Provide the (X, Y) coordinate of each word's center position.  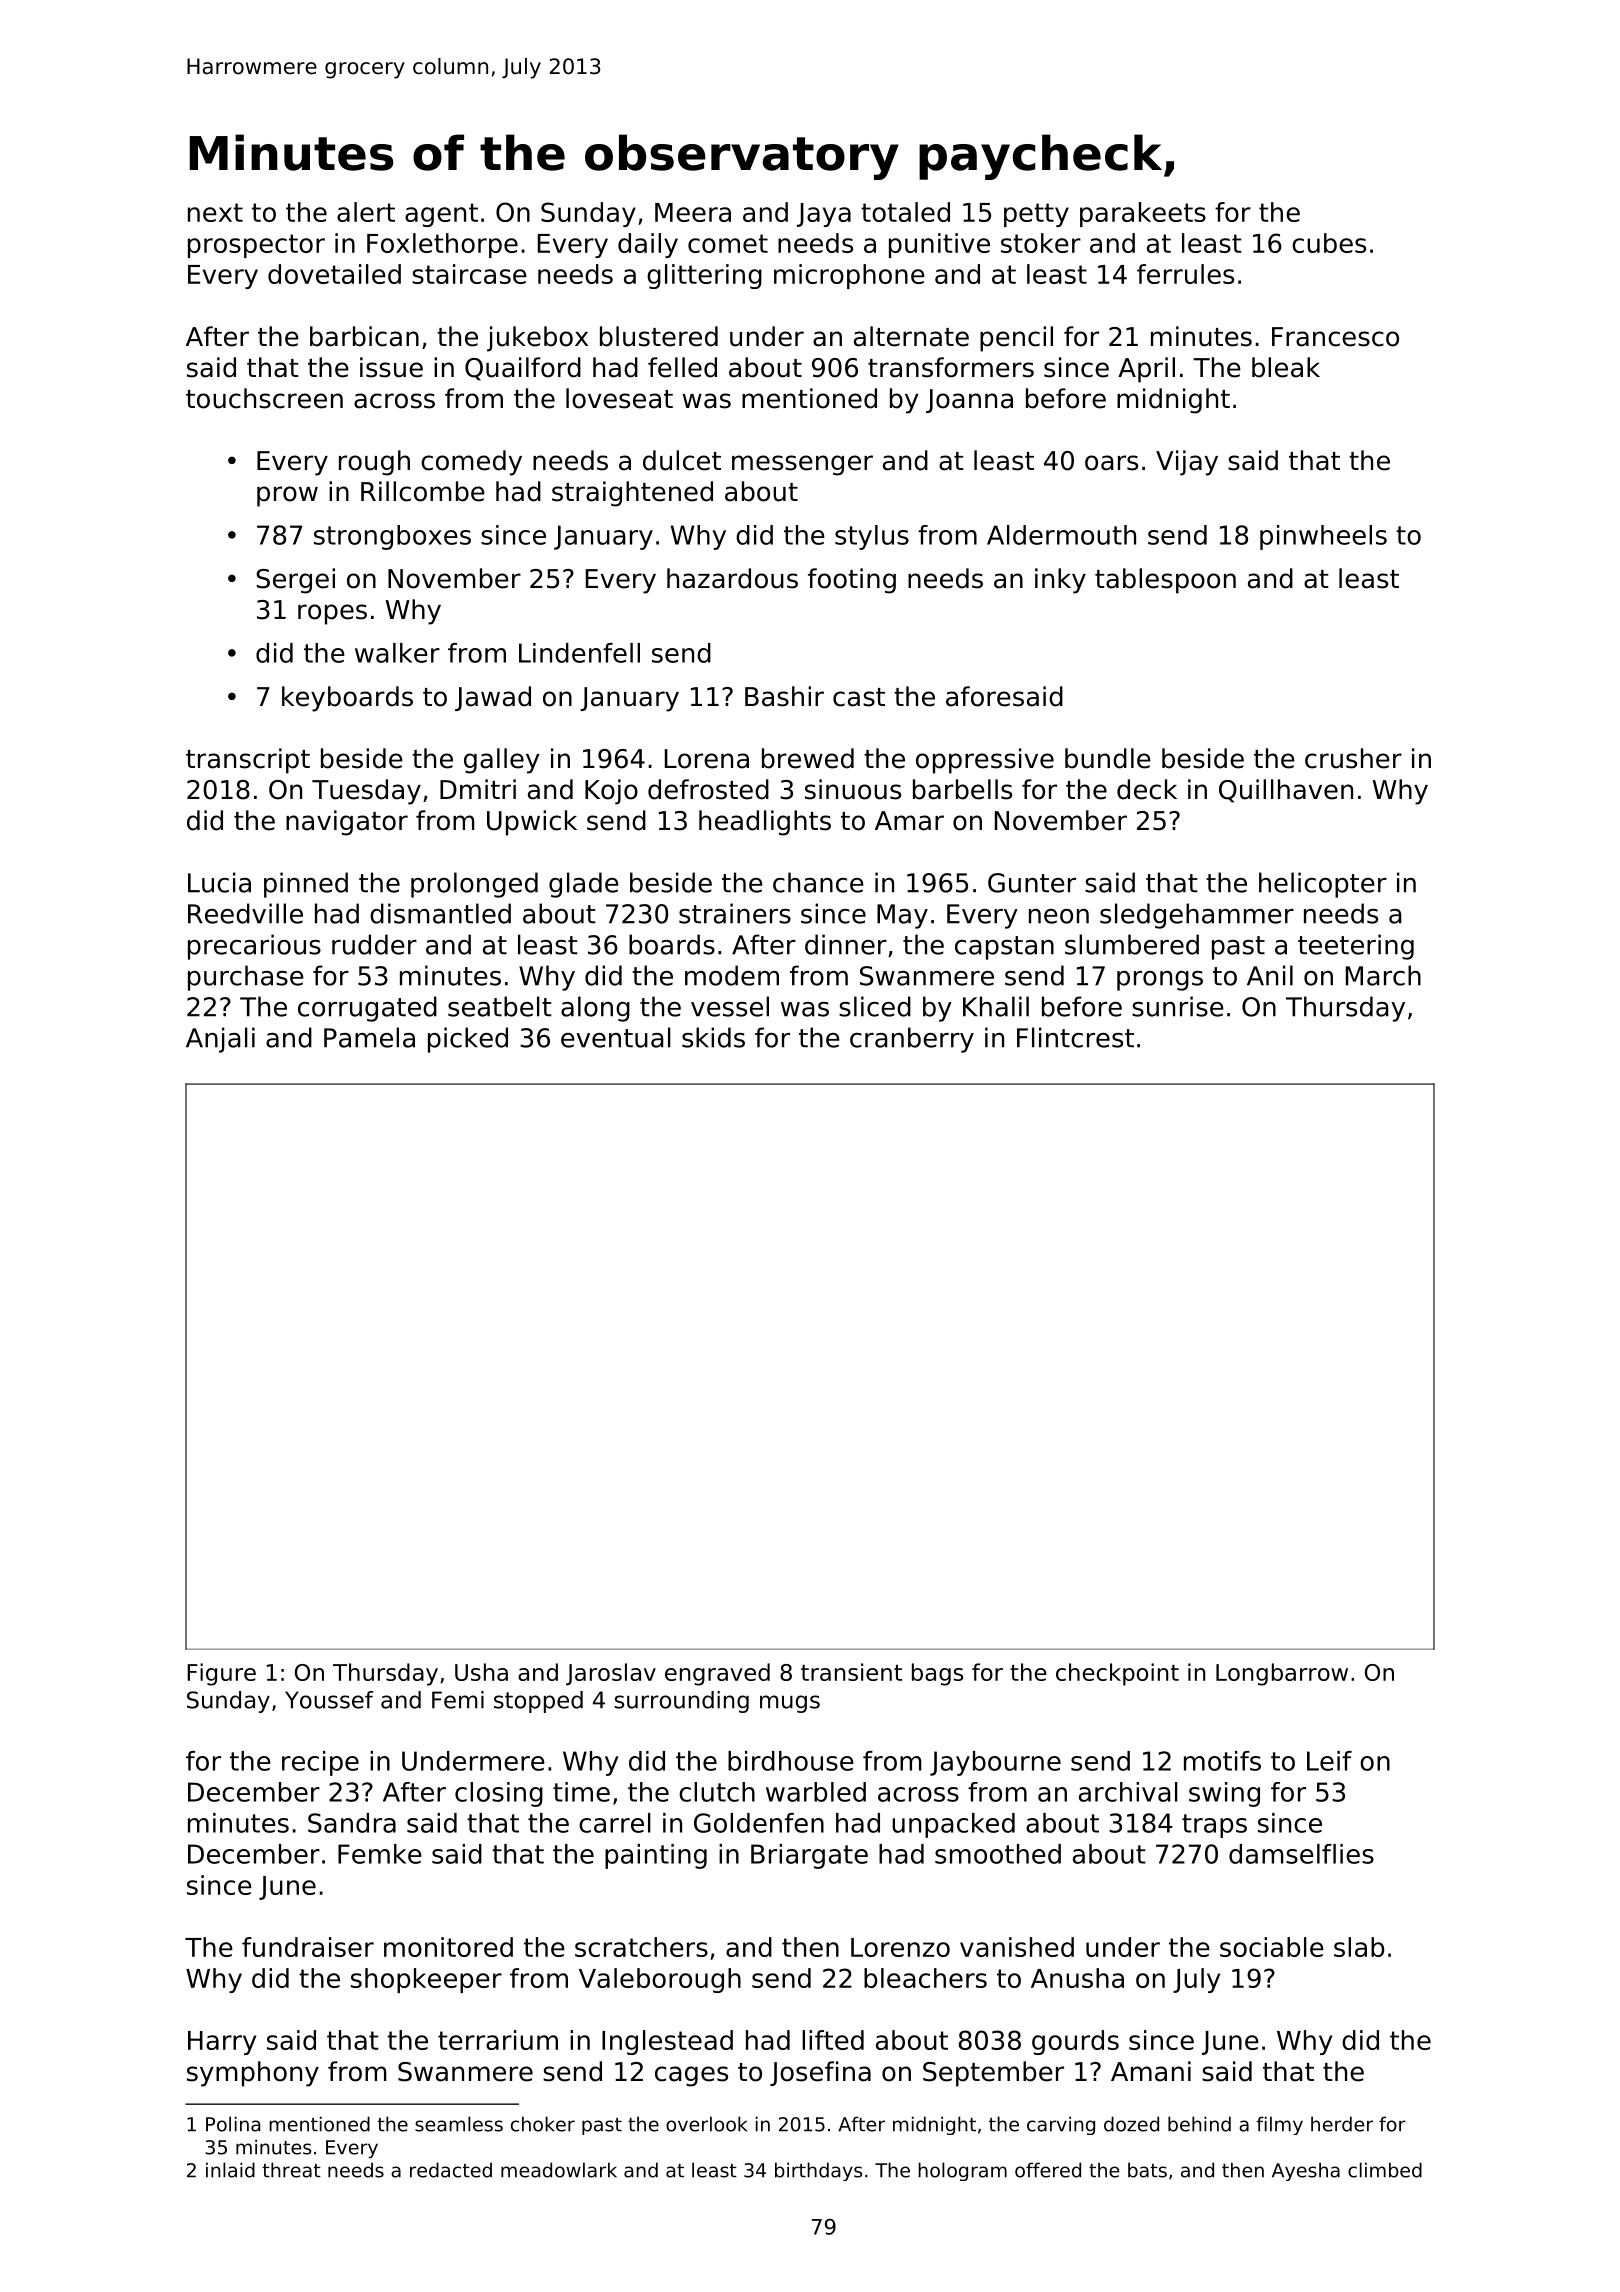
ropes (332, 614)
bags (937, 1674)
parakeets (1143, 214)
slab (1359, 1947)
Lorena (707, 759)
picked (468, 1040)
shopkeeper (426, 1980)
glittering (704, 276)
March (1383, 975)
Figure (221, 1674)
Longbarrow (1282, 1674)
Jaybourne (995, 1763)
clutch (717, 1792)
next (215, 212)
